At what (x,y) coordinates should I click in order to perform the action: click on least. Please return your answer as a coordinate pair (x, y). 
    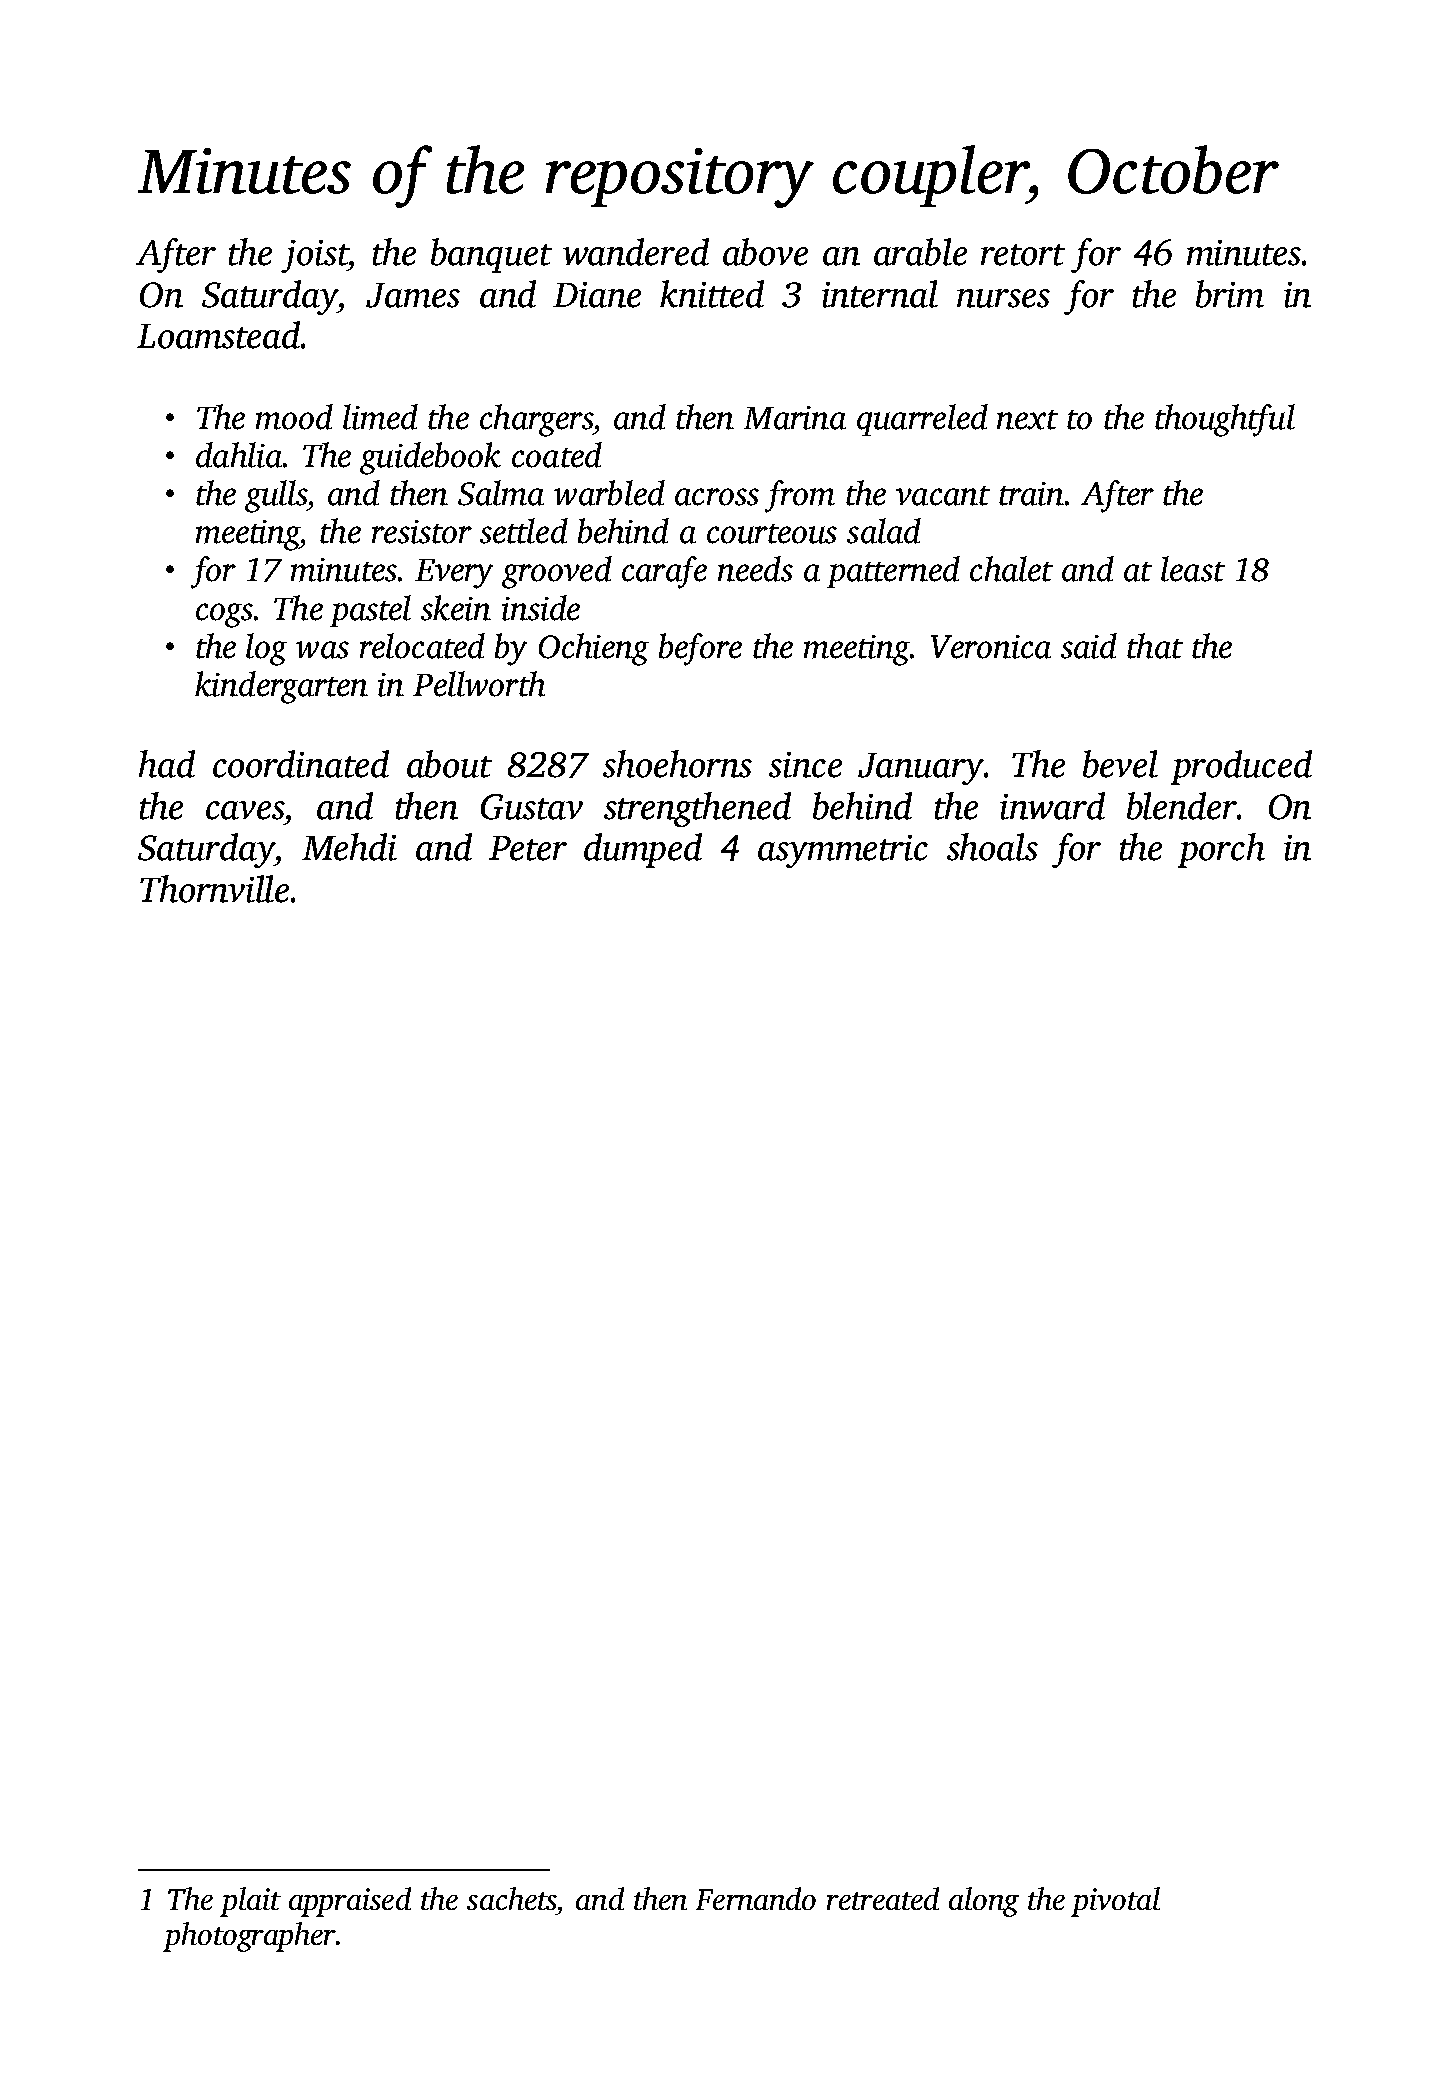
    Looking at the image, I should click on (1193, 569).
